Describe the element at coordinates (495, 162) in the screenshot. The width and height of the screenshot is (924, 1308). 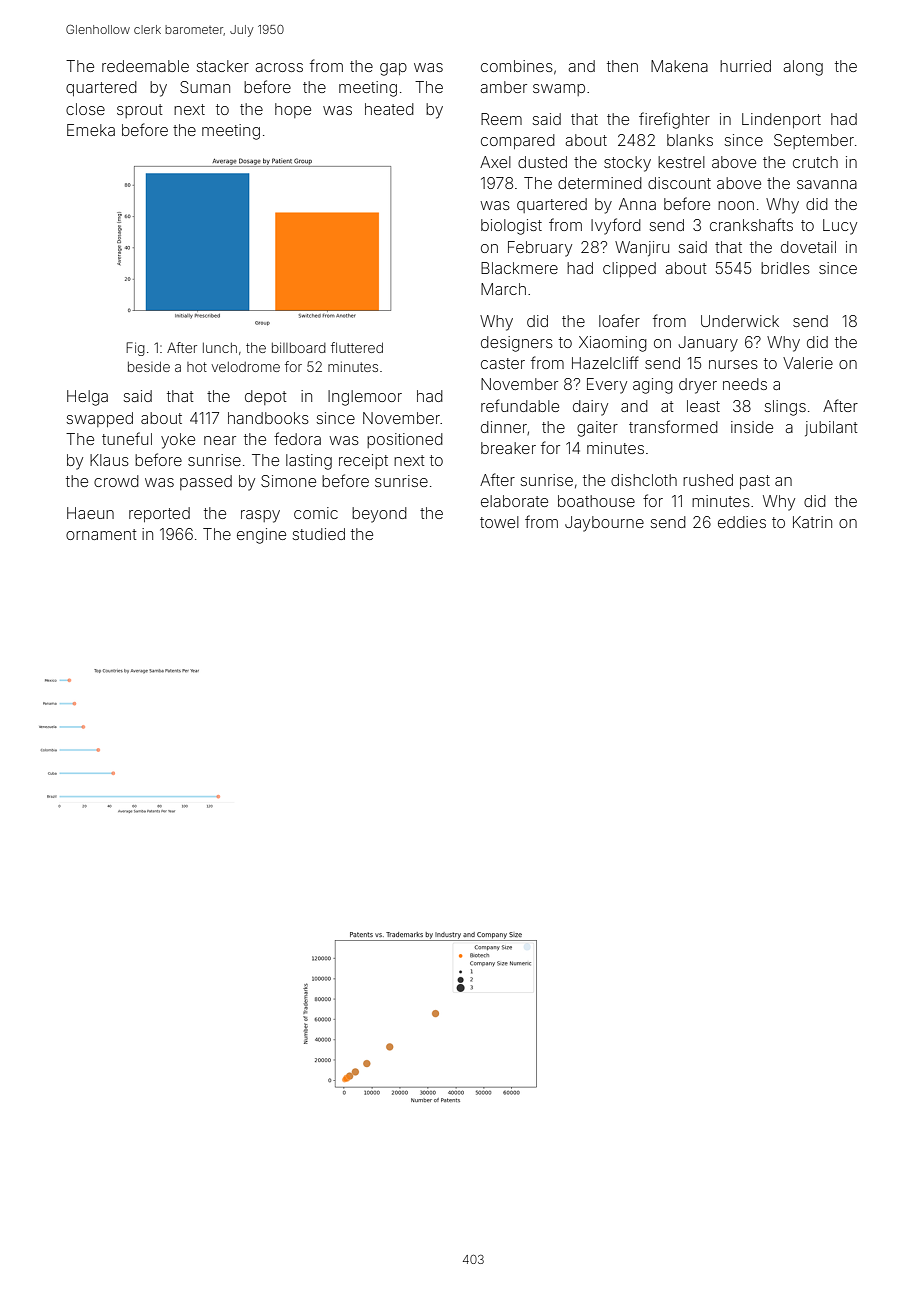
I see `Axel` at that location.
